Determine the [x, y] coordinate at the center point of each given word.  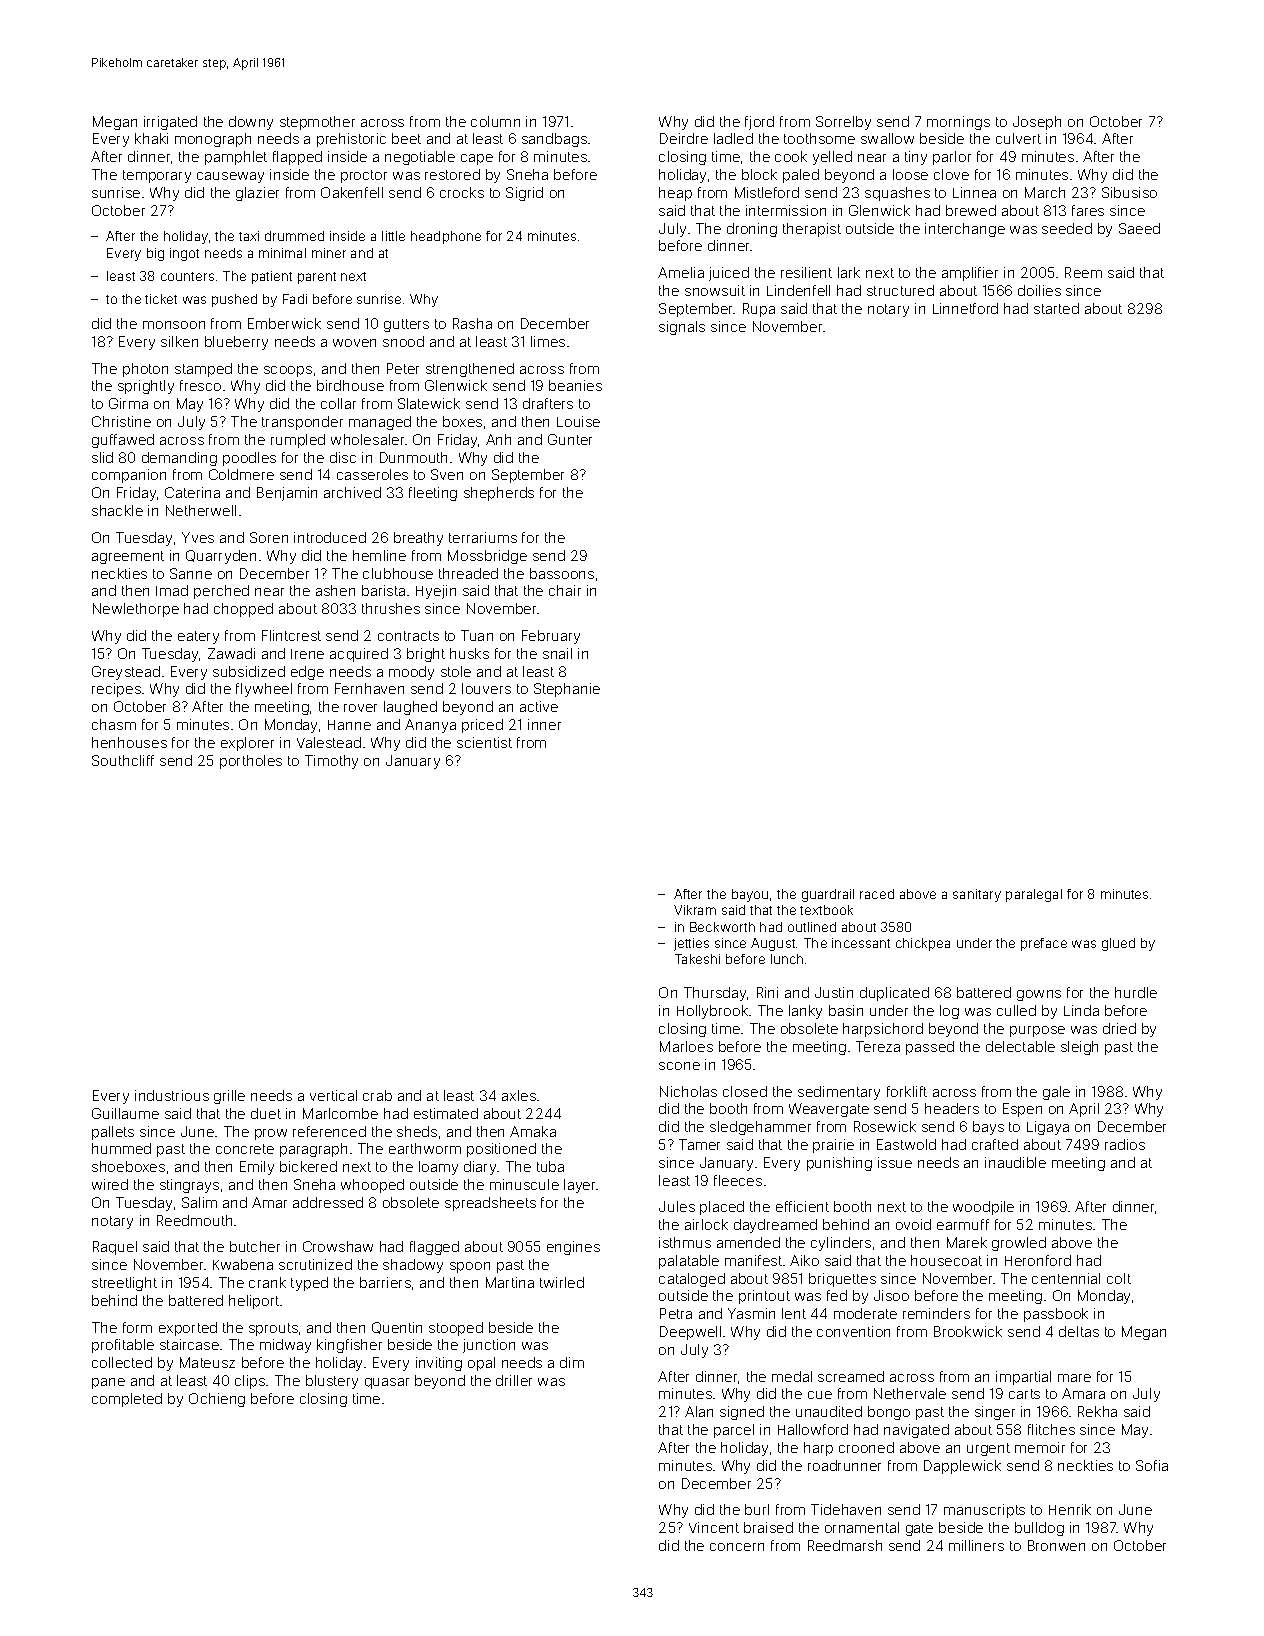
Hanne [349, 725]
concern [737, 1547]
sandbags [554, 140]
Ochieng [217, 1400]
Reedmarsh [845, 1545]
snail [557, 653]
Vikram [695, 910]
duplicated [894, 994]
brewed [971, 210]
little [393, 236]
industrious [172, 1095]
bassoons [562, 573]
